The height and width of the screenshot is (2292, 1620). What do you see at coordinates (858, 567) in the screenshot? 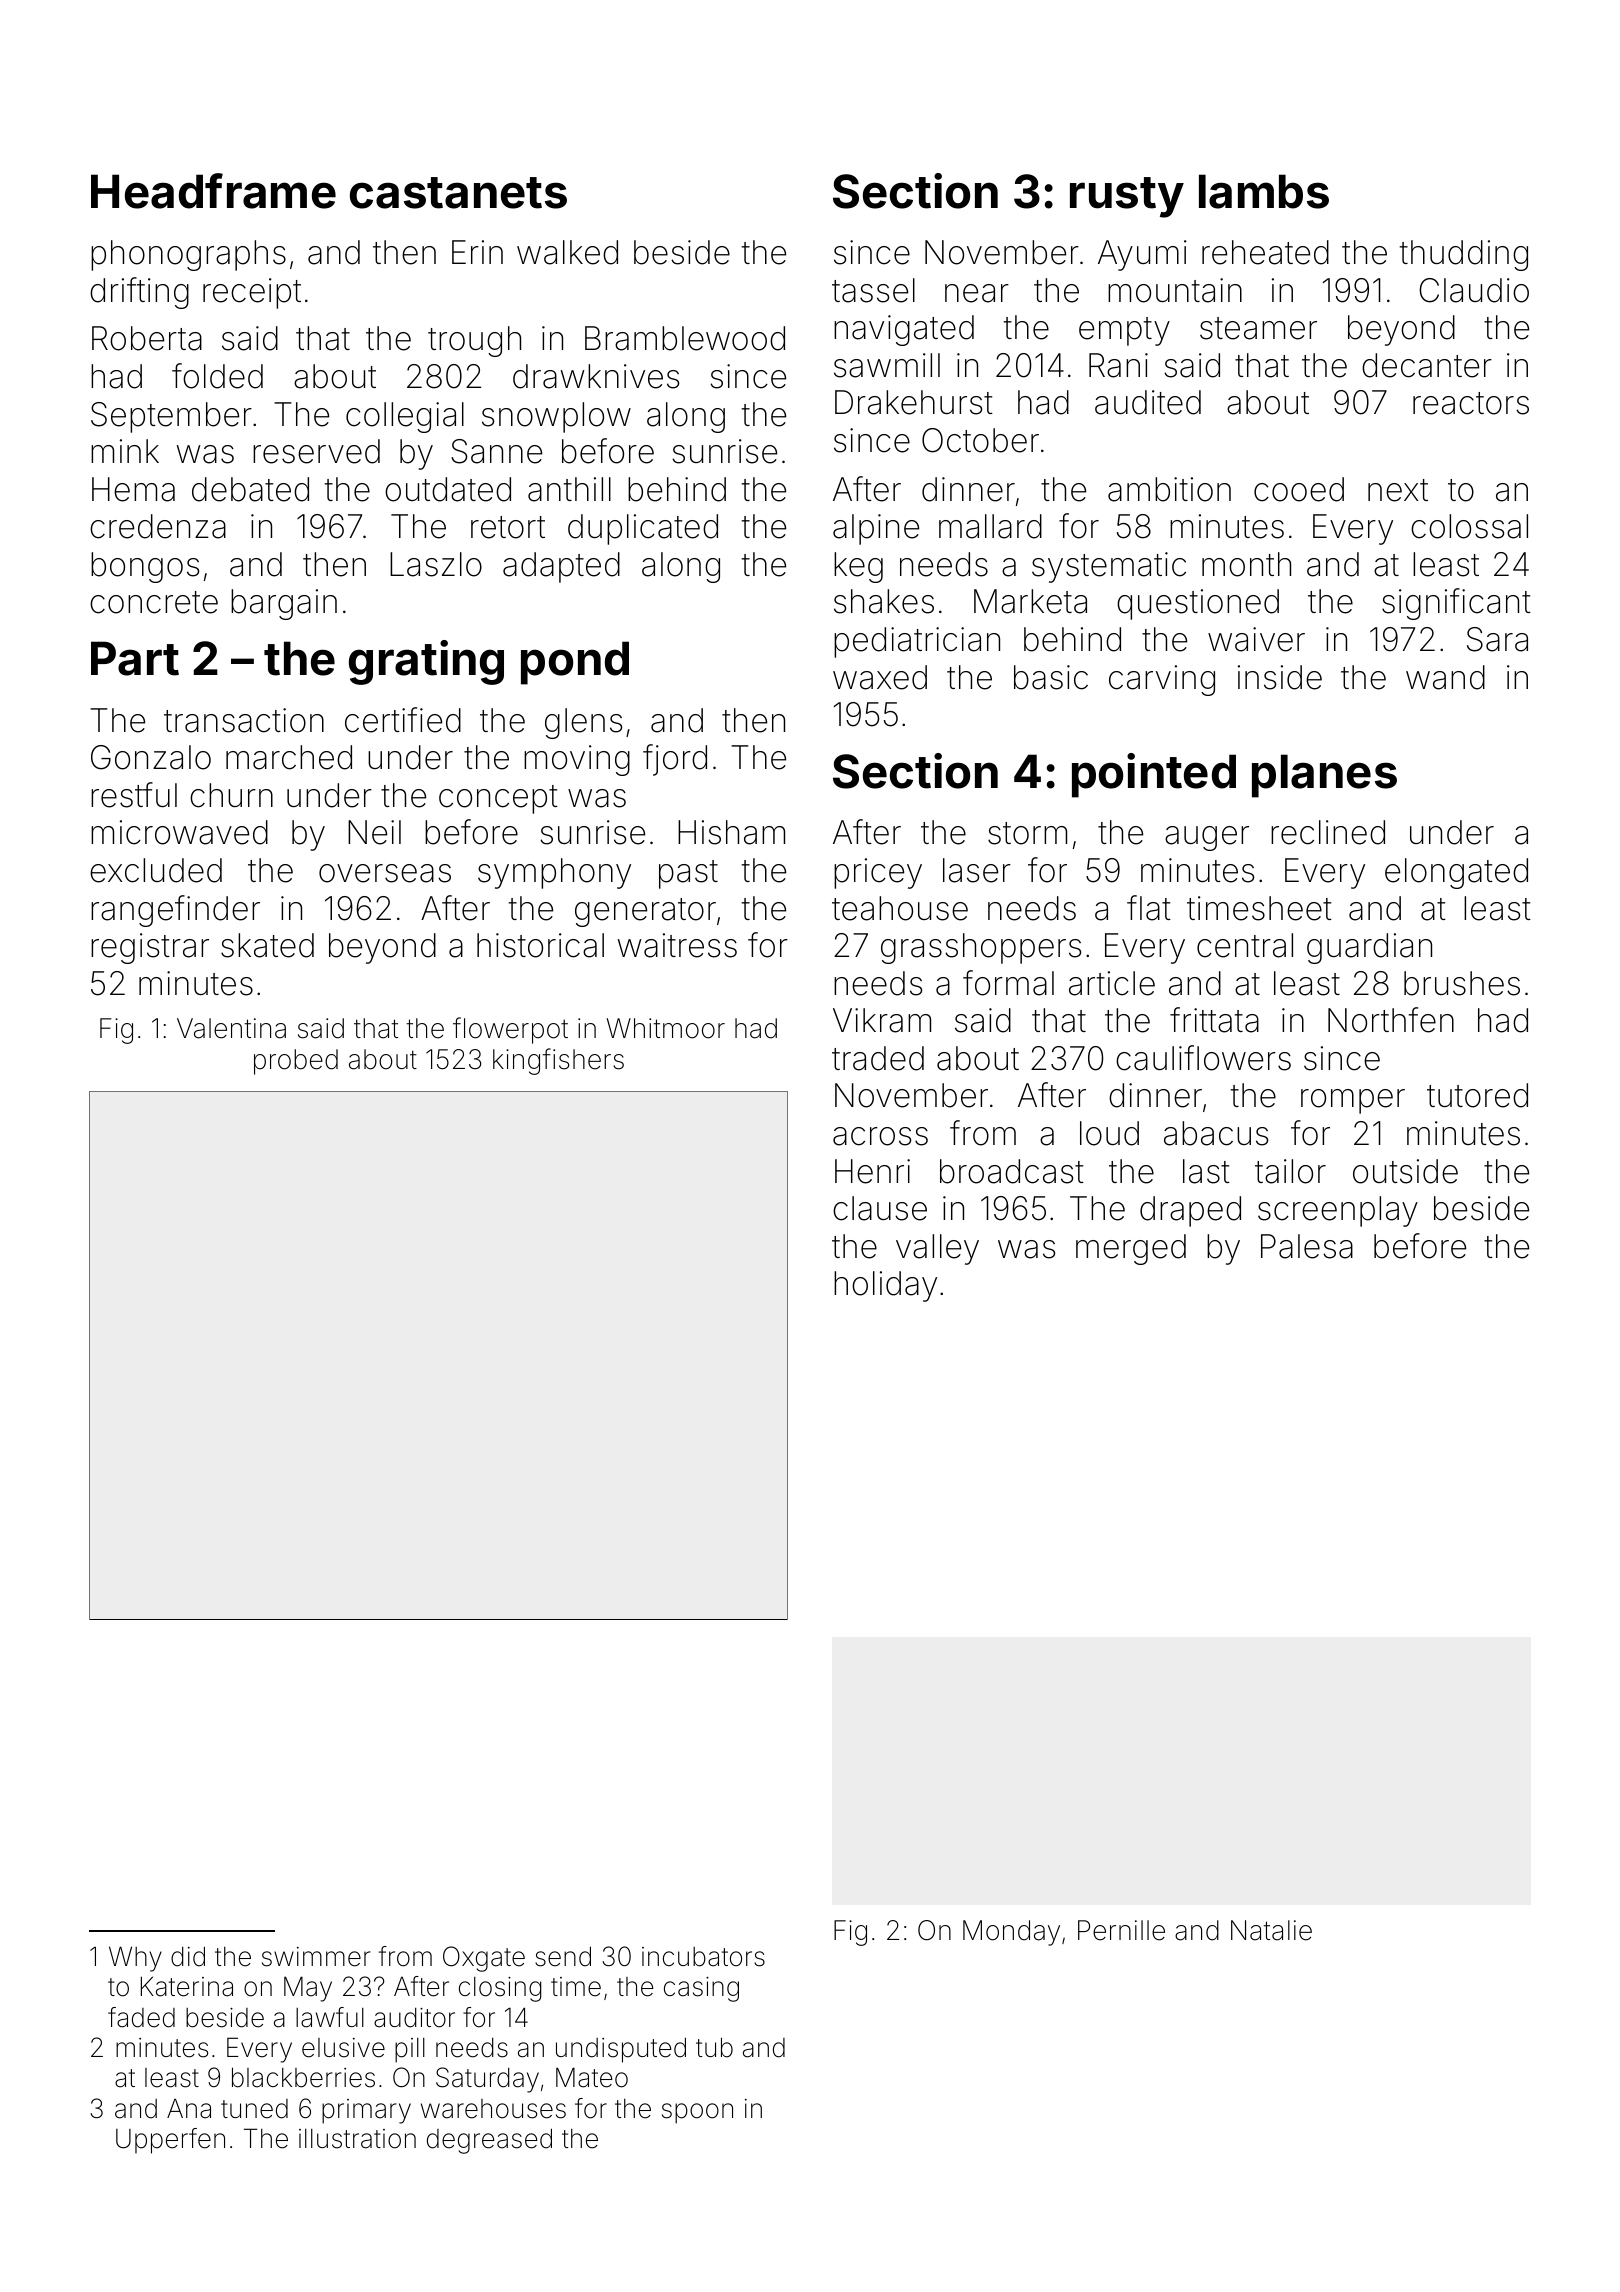
I see `keg` at bounding box center [858, 567].
